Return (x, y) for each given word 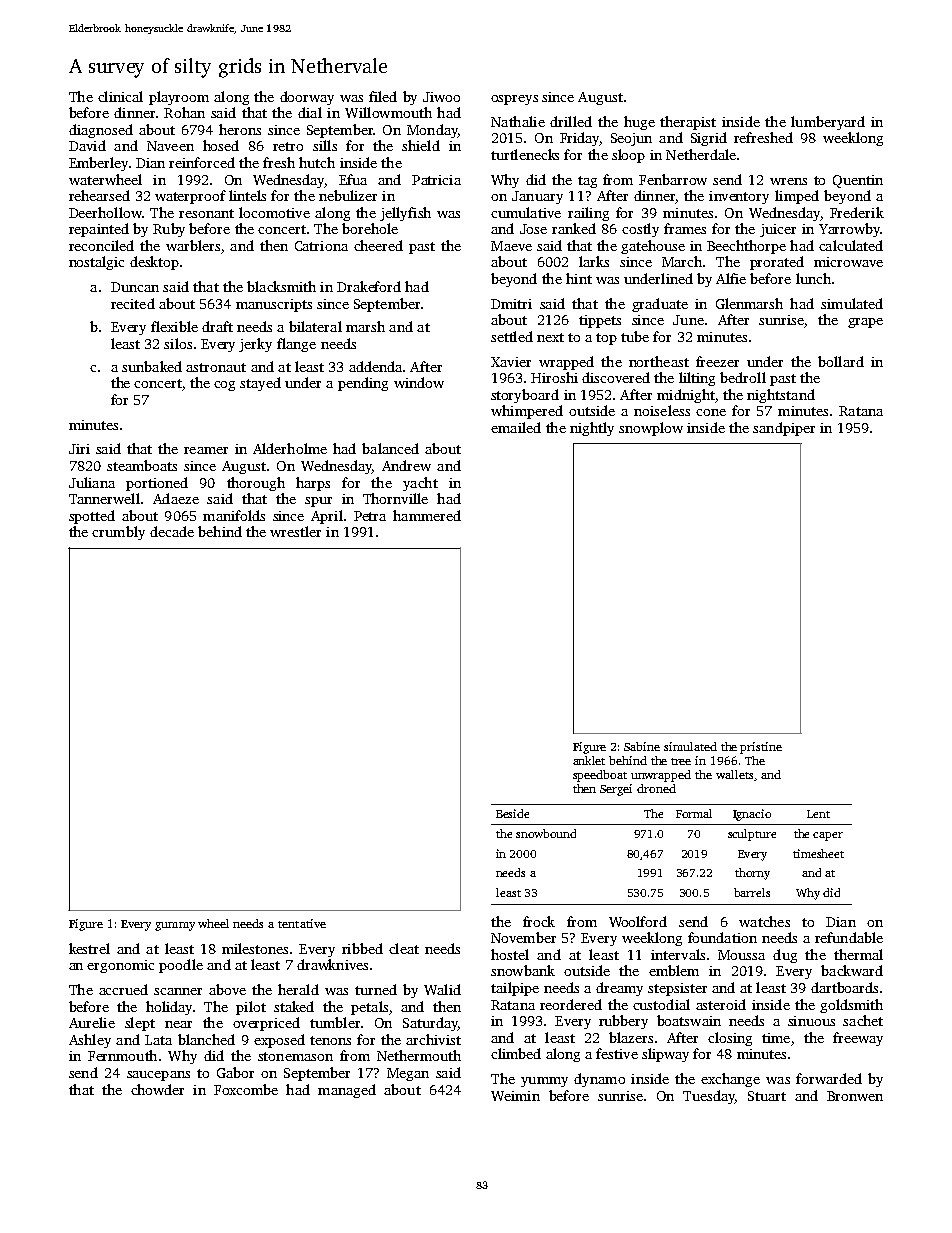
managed (347, 1091)
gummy (175, 926)
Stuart (767, 1096)
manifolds (234, 515)
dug (785, 956)
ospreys (514, 100)
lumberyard (828, 123)
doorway (307, 98)
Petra (370, 516)
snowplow (651, 429)
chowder (157, 1089)
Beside (512, 813)
